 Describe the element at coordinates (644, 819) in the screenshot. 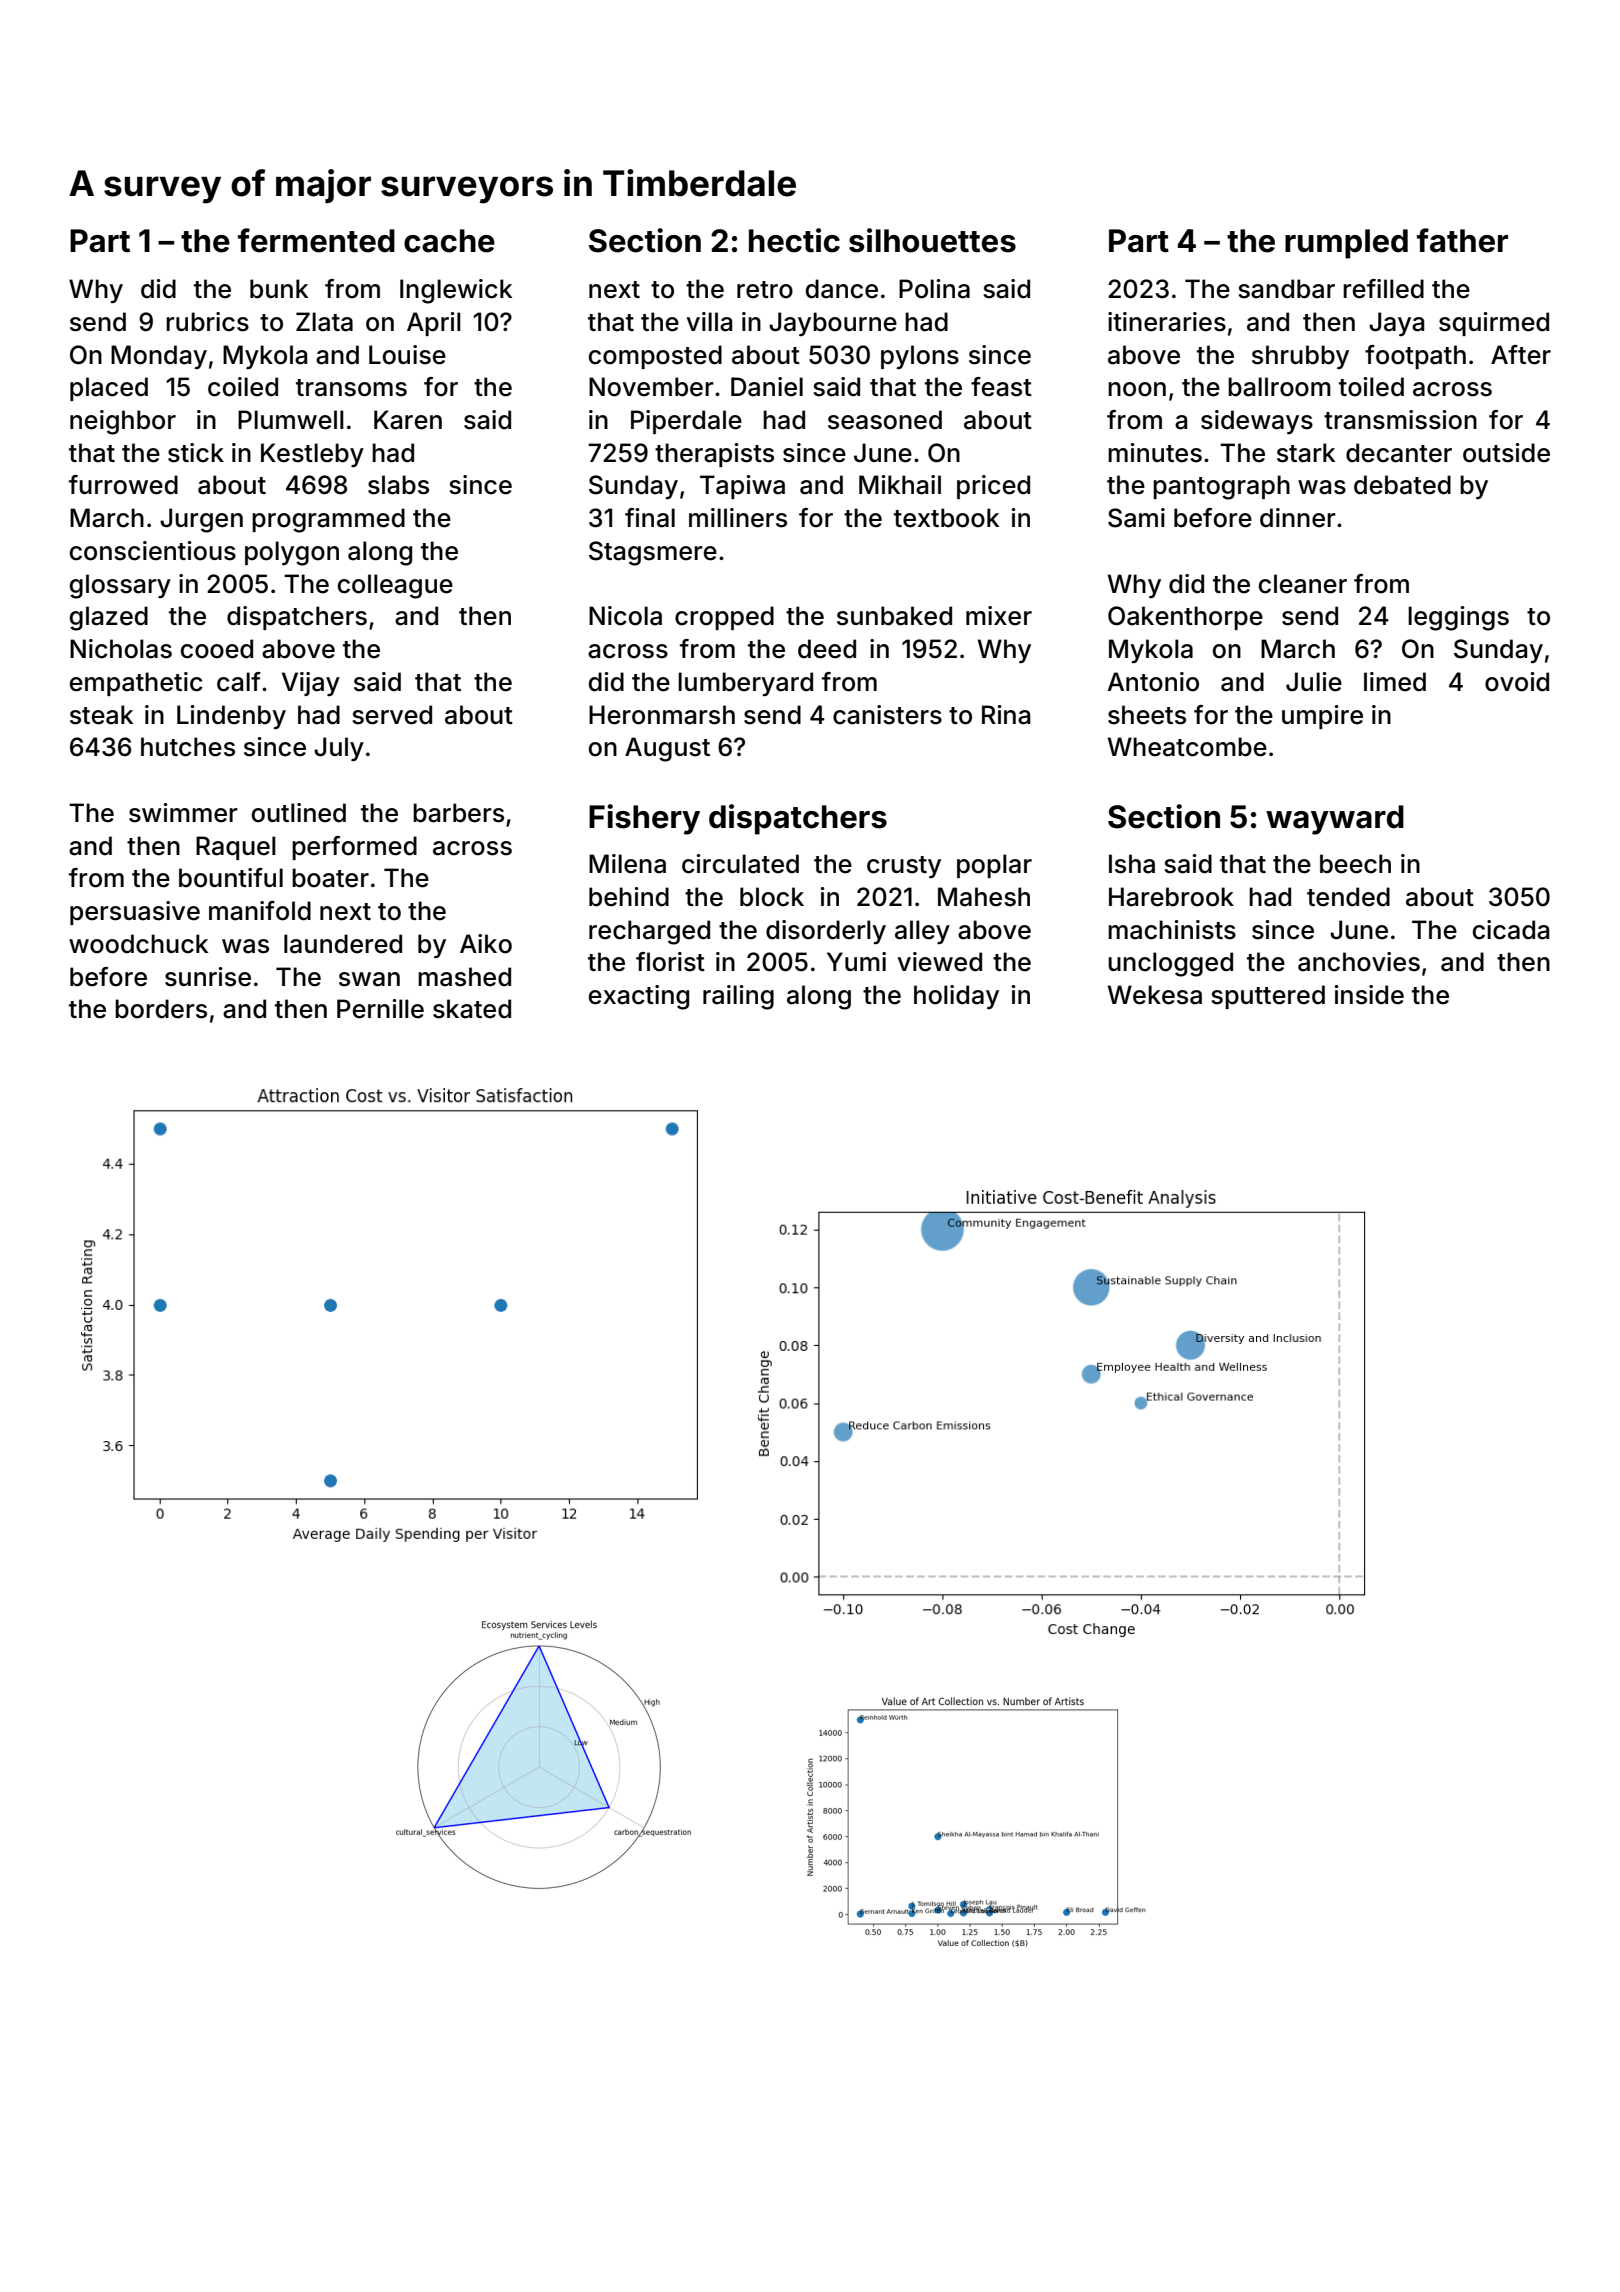

I see `Fishery` at that location.
